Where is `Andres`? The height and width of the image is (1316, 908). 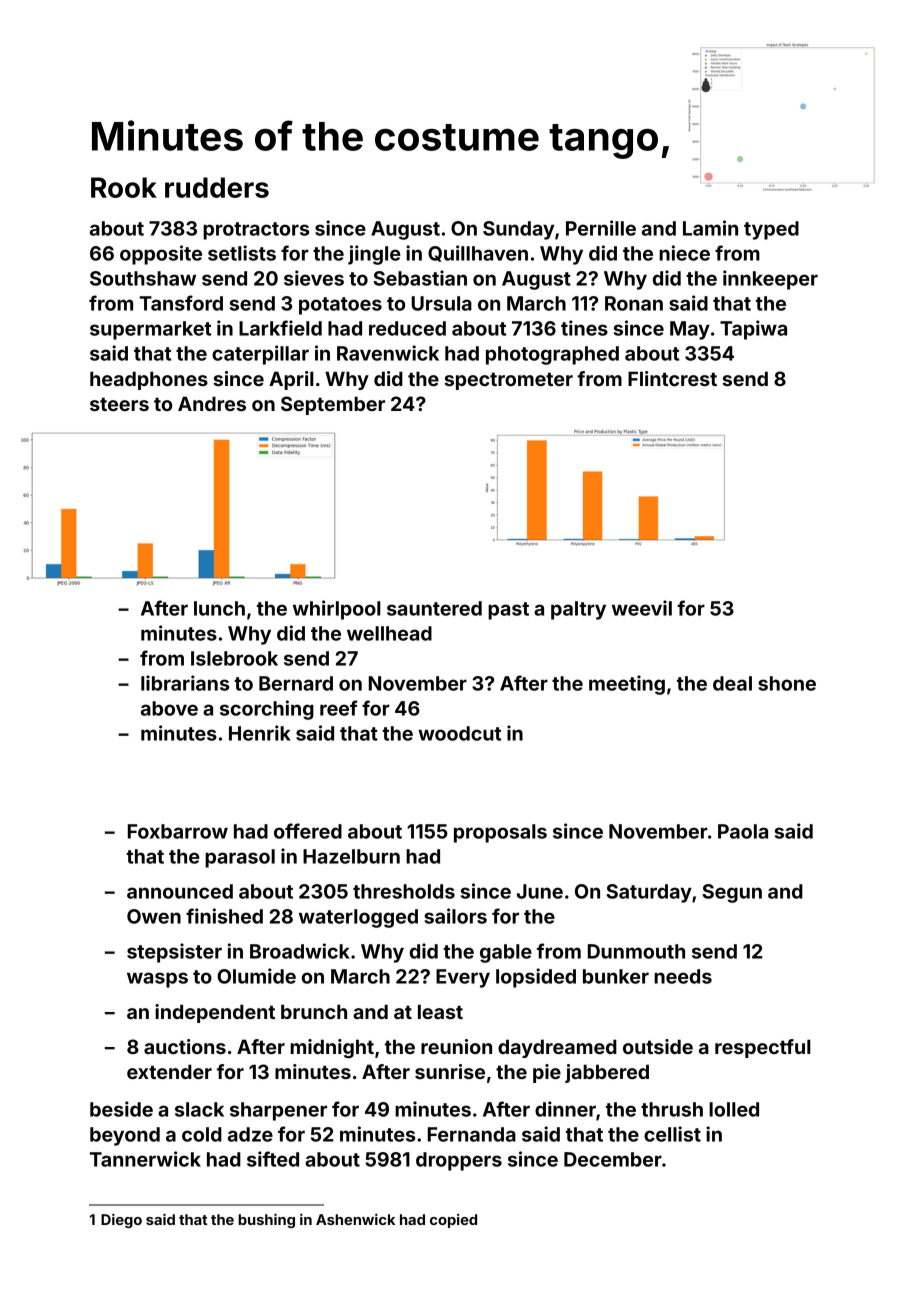 Andres is located at coordinates (212, 403).
